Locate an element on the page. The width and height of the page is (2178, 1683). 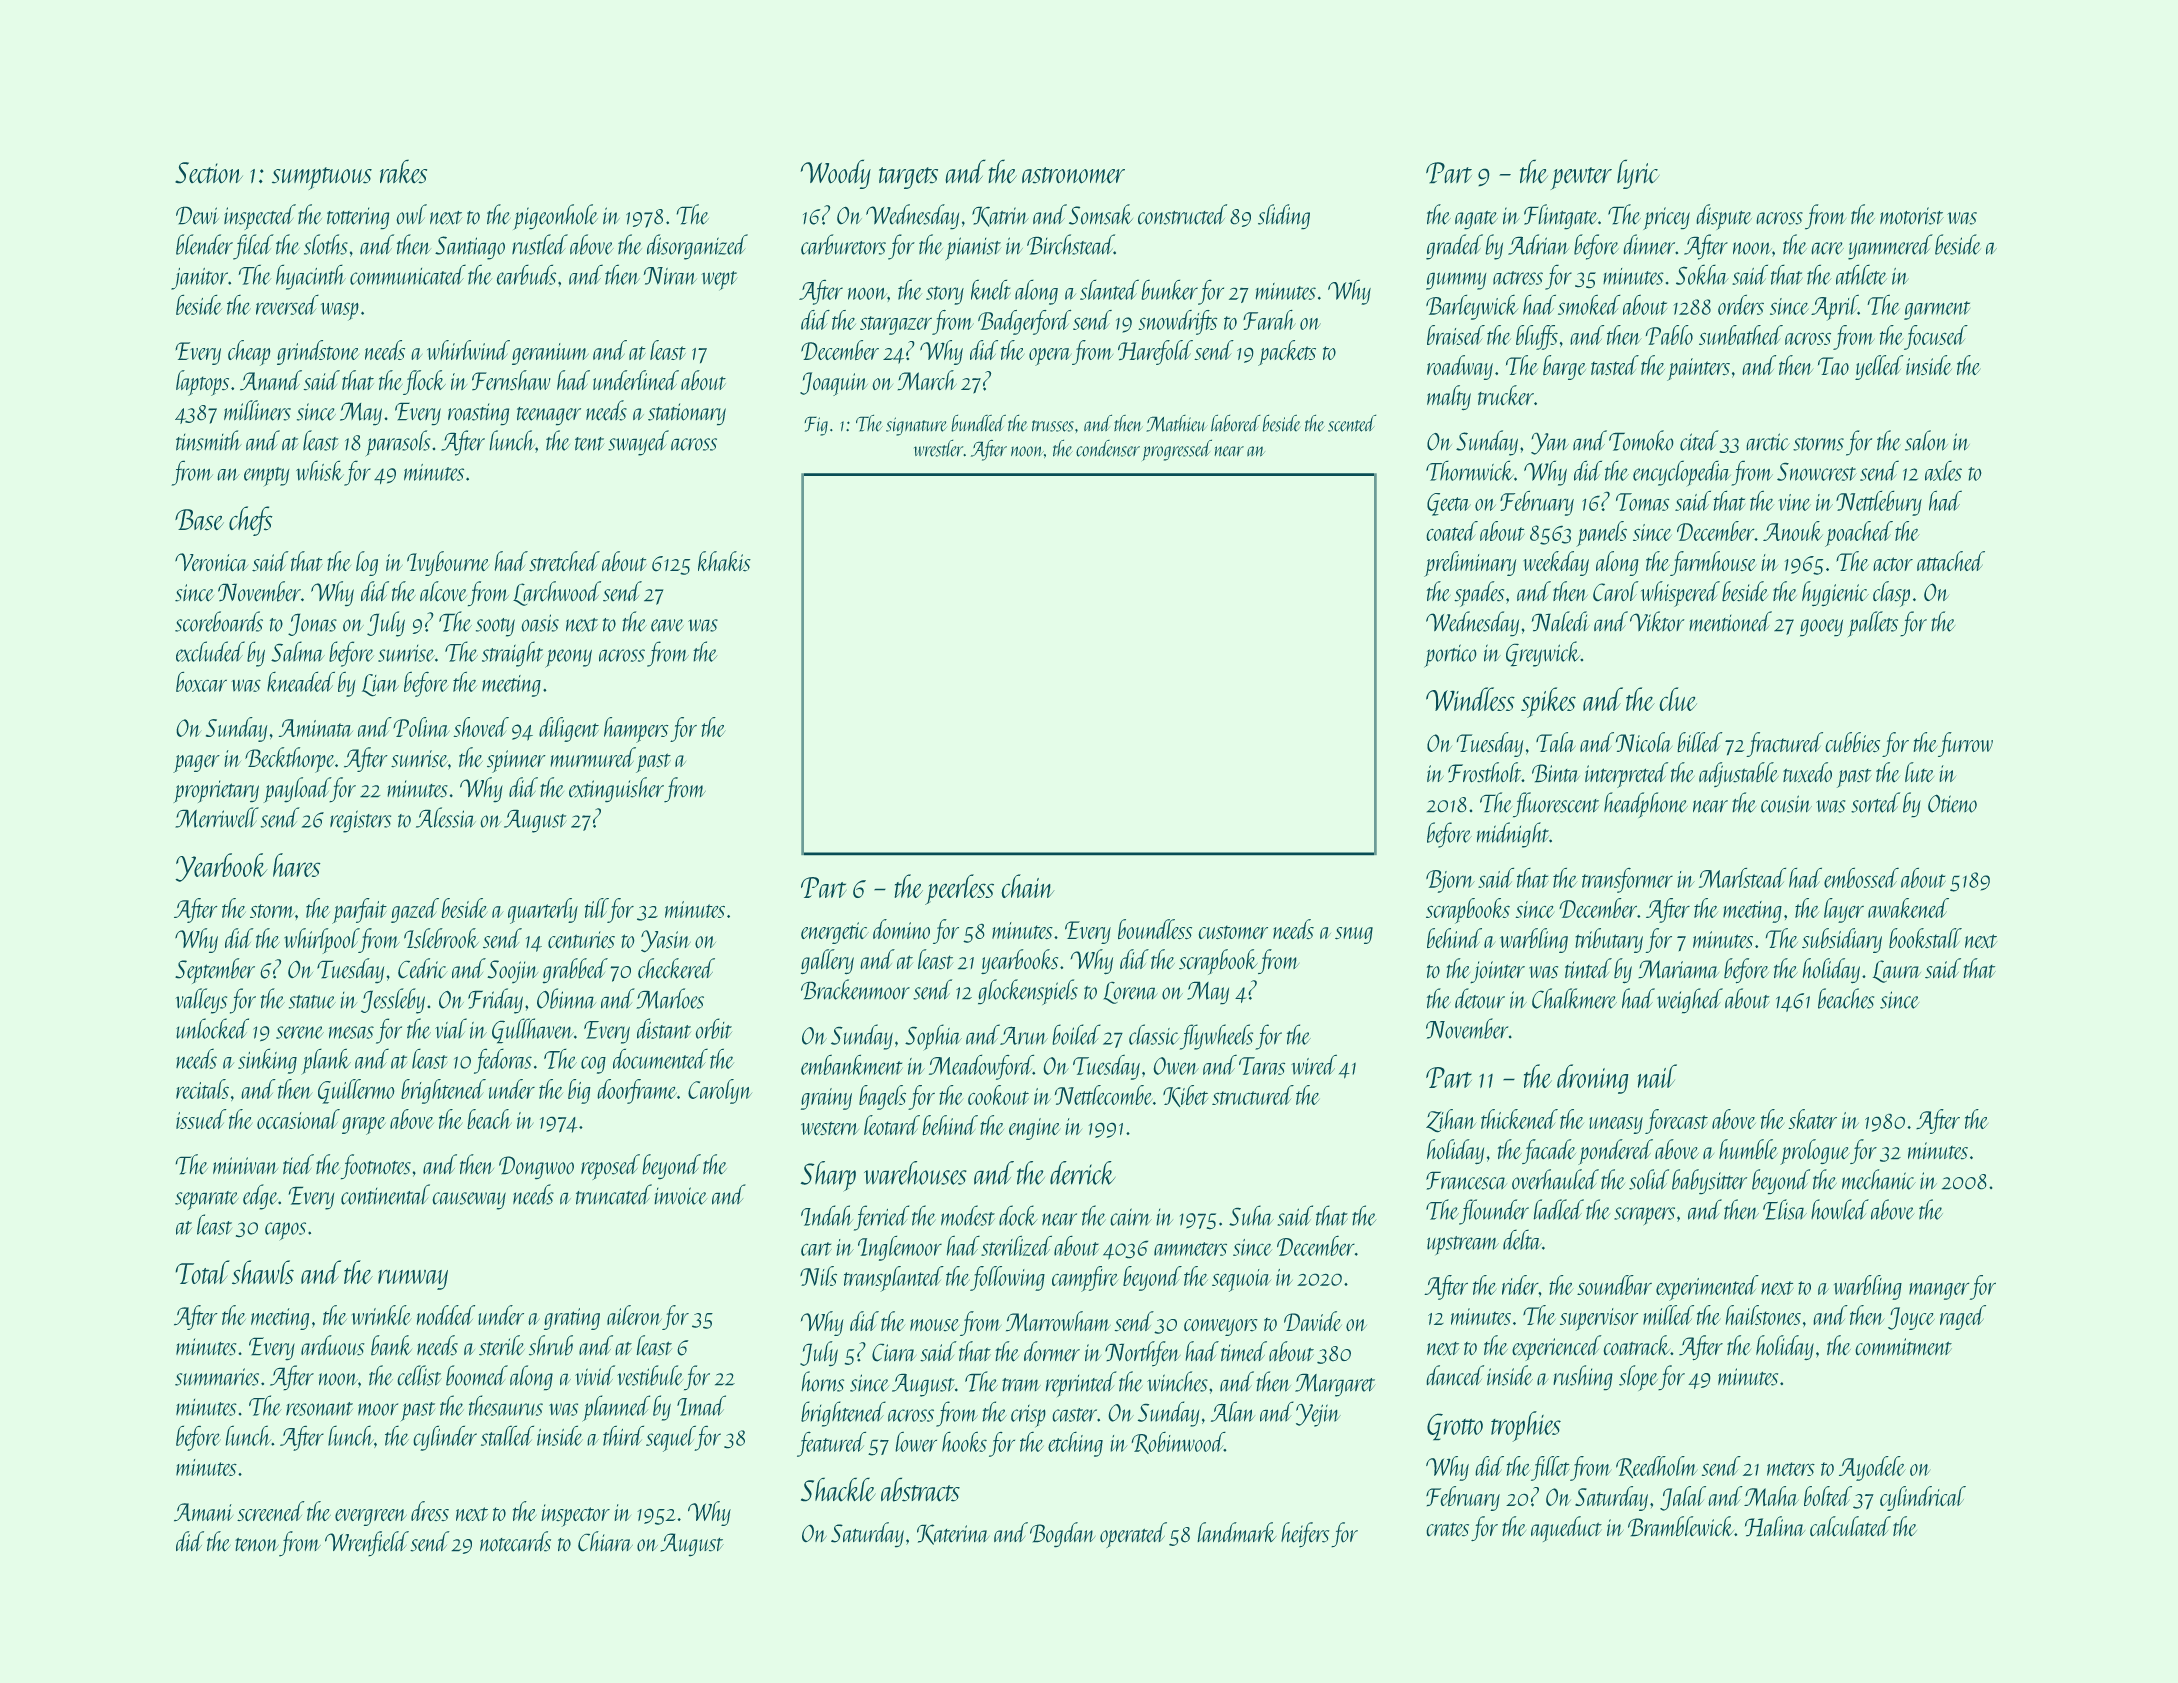
spades is located at coordinates (1479, 594).
